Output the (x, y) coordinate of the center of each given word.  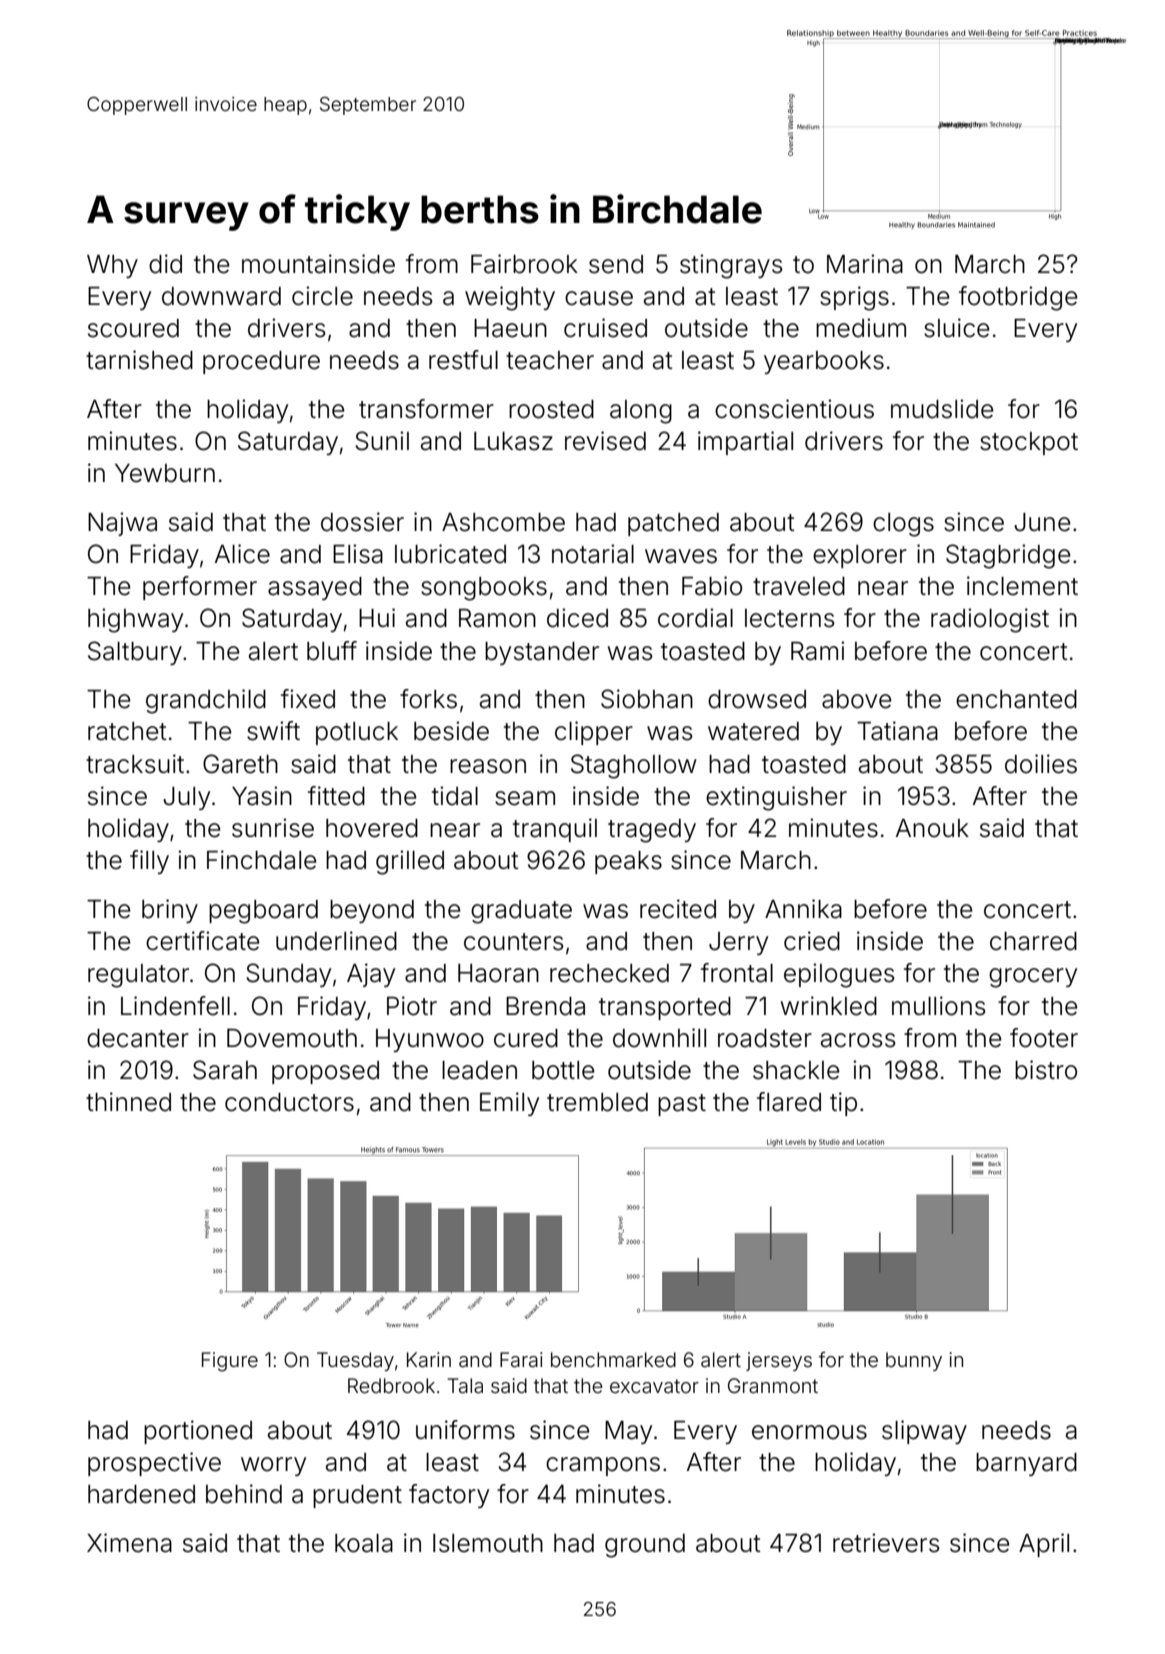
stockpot (1029, 443)
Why (112, 266)
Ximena (129, 1543)
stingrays (731, 266)
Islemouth (488, 1543)
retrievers (886, 1543)
